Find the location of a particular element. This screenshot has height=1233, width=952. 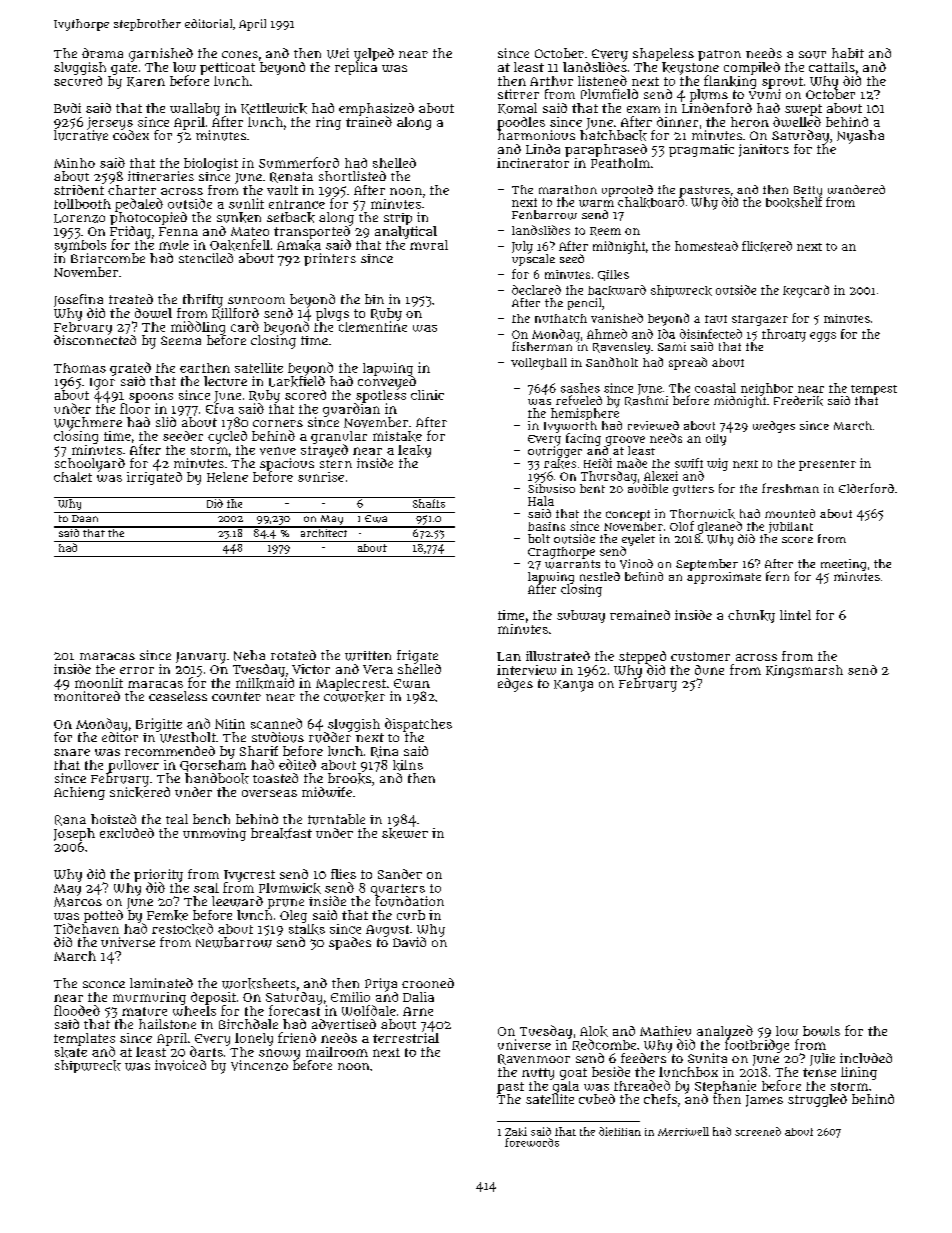

skate is located at coordinates (71, 1052).
